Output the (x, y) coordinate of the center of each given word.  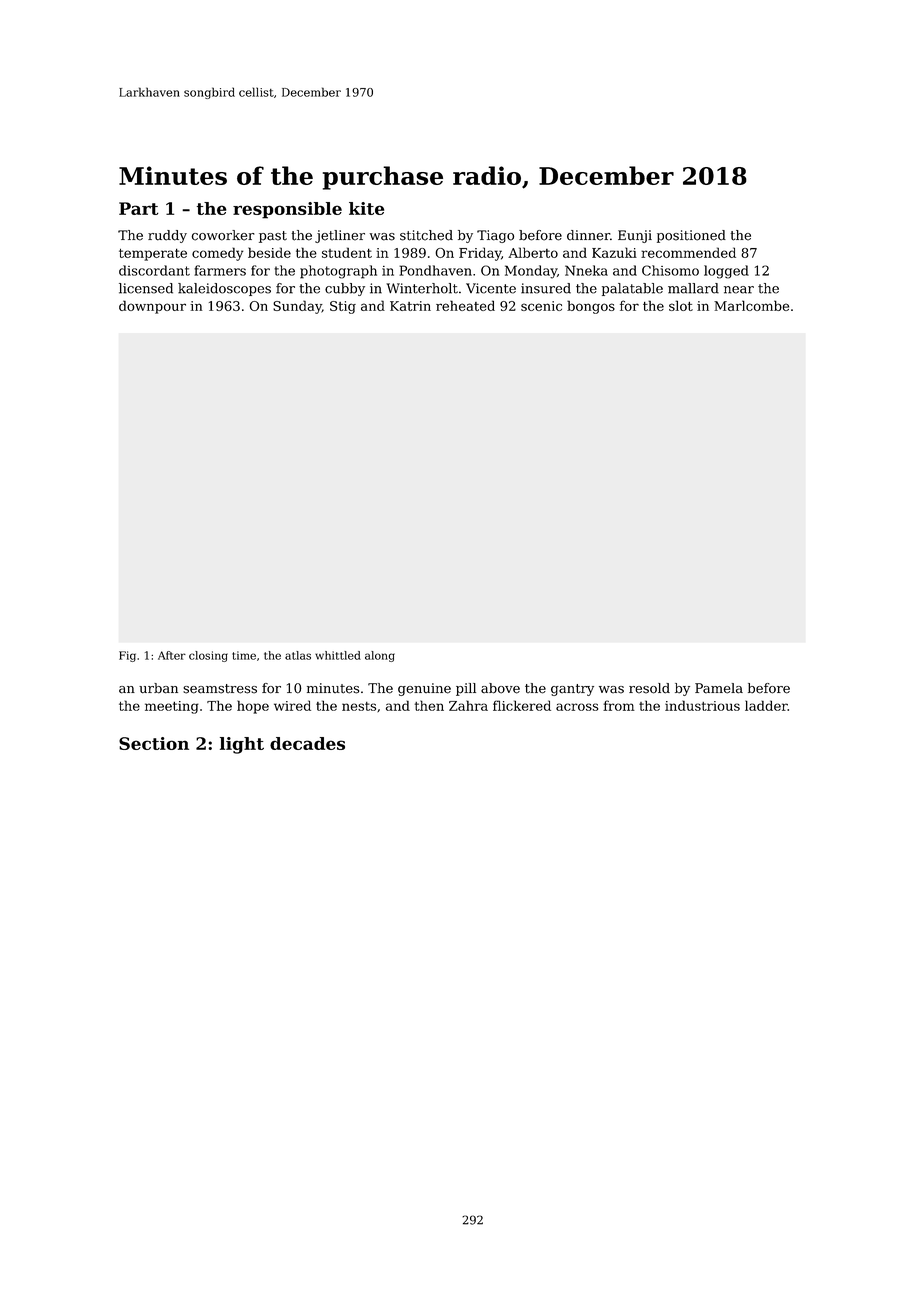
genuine (424, 689)
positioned (691, 236)
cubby (345, 289)
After (172, 655)
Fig (127, 656)
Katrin (410, 306)
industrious (702, 705)
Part (138, 208)
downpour (152, 307)
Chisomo (670, 270)
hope (253, 707)
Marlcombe (751, 305)
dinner (588, 235)
